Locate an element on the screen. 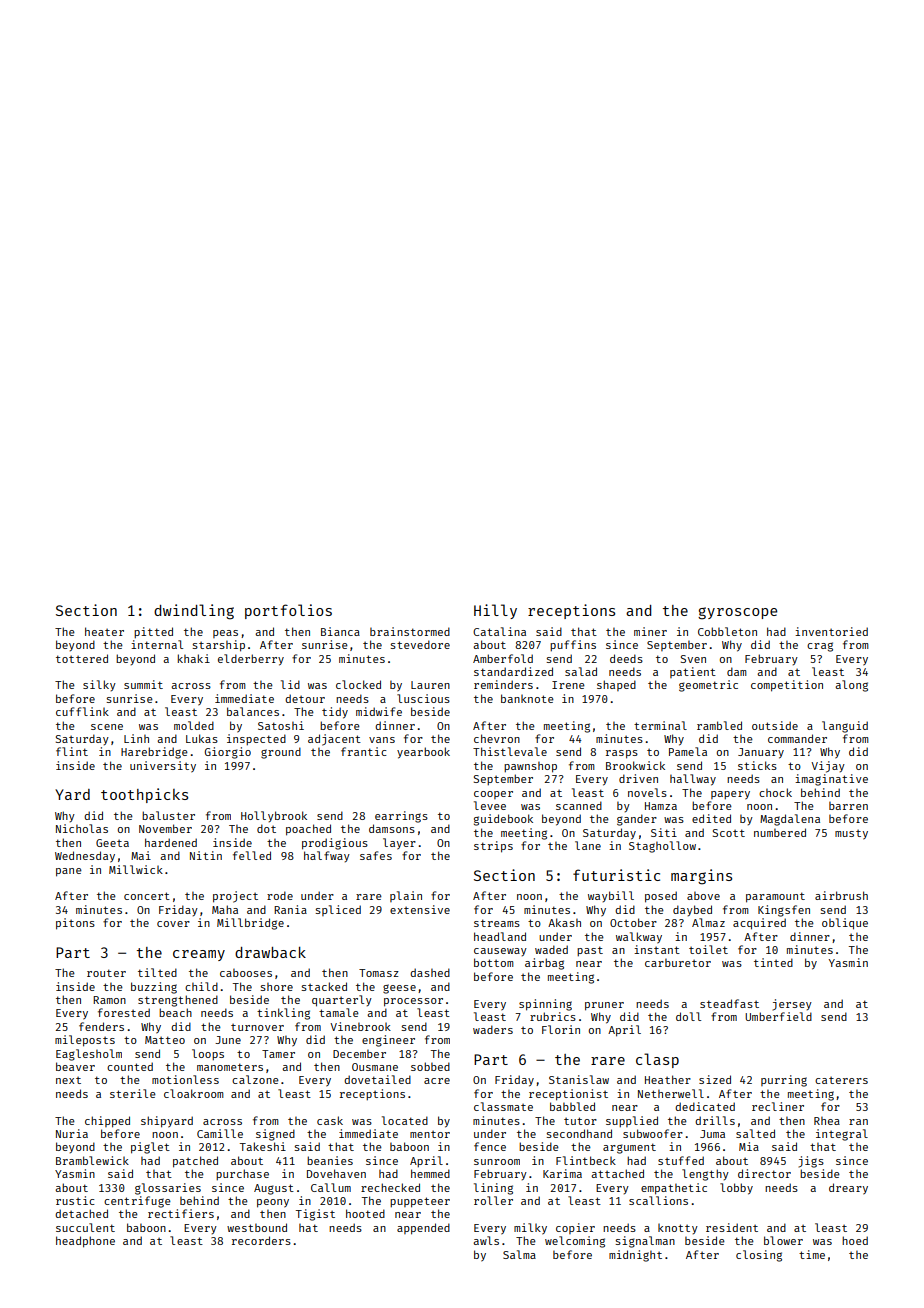  Tamer is located at coordinates (278, 1054).
